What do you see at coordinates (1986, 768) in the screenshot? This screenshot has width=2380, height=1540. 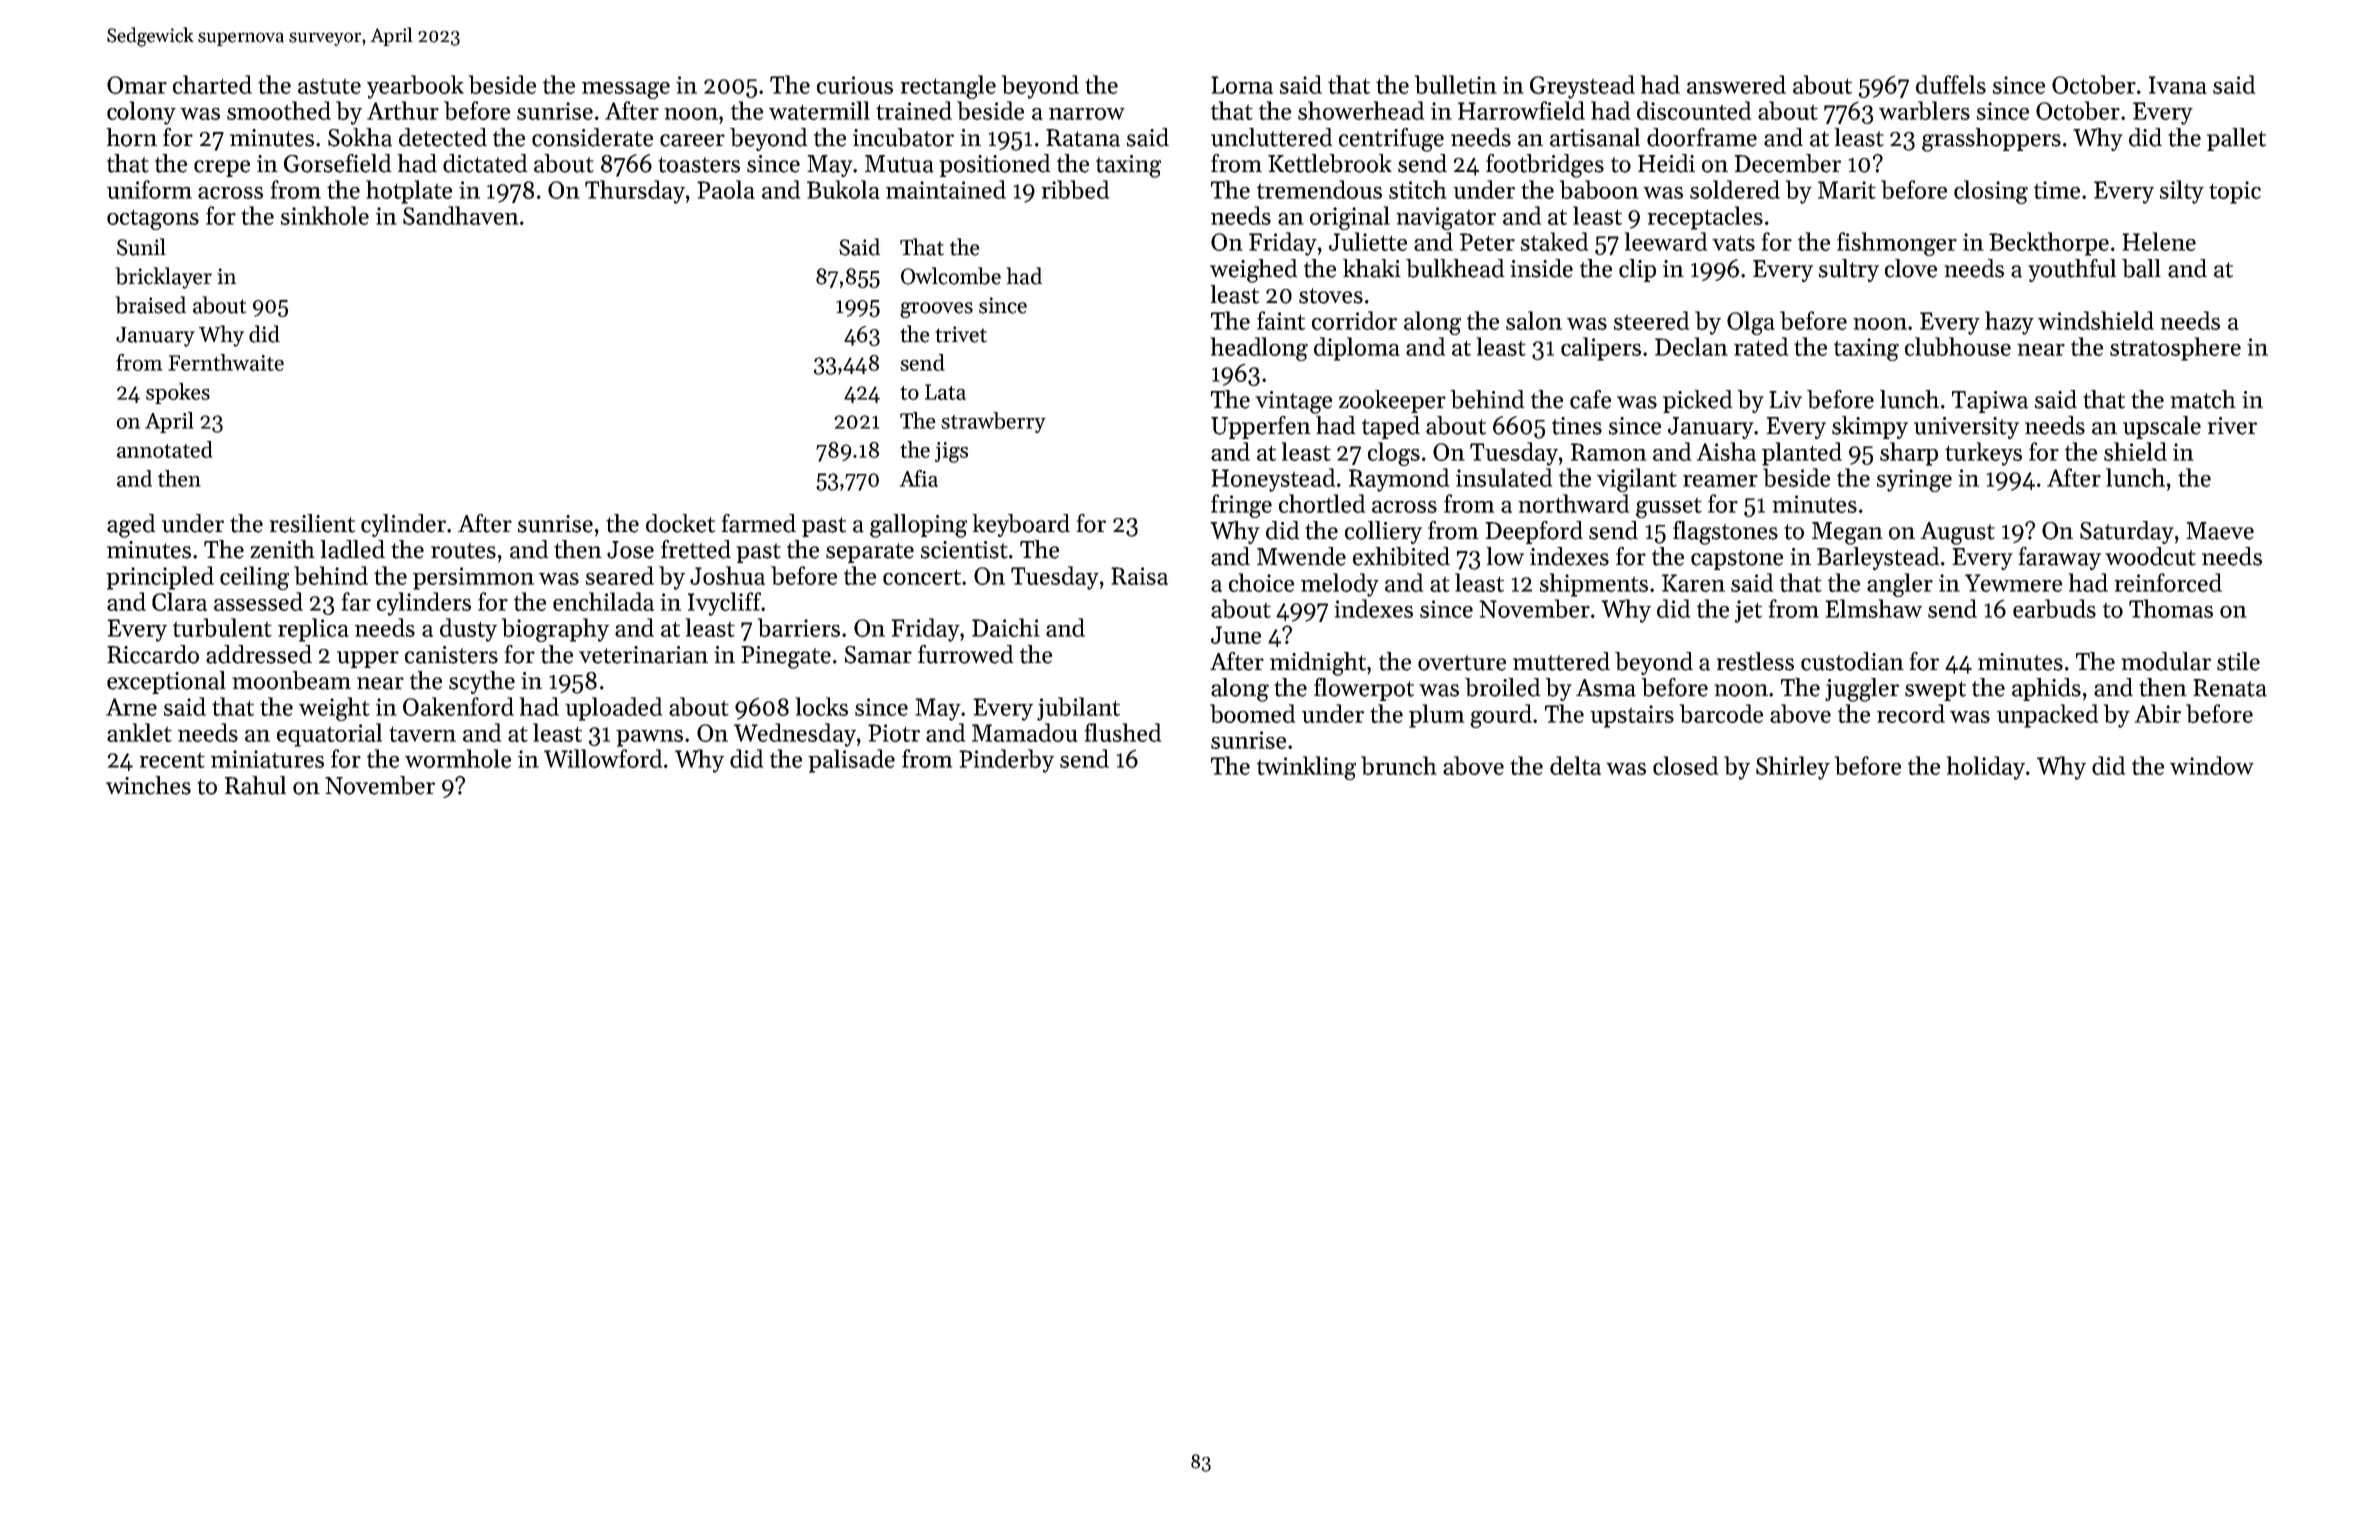 I see `holiday` at bounding box center [1986, 768].
